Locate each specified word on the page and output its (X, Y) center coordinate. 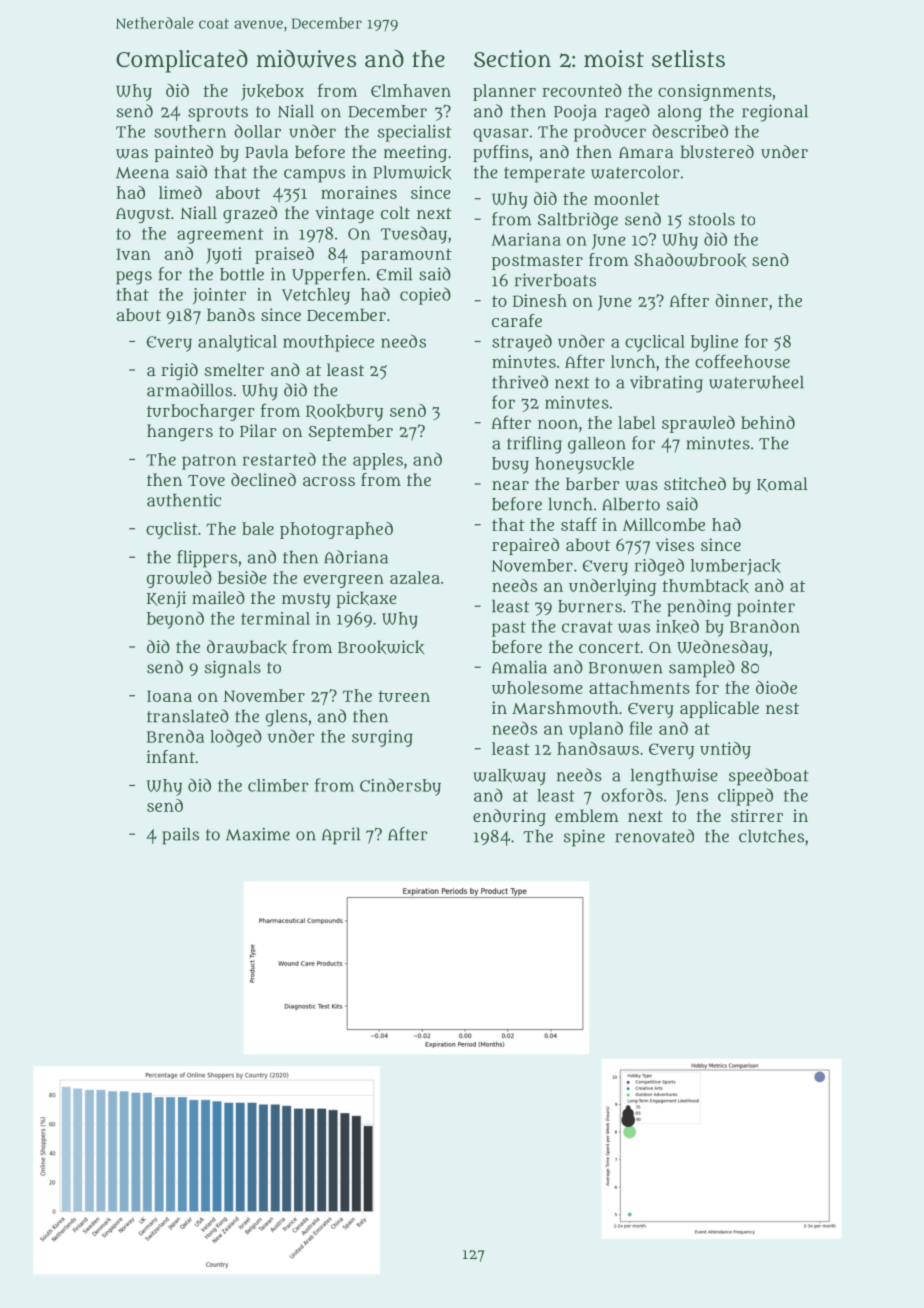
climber (278, 785)
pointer (766, 608)
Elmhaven (411, 90)
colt (395, 212)
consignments (715, 92)
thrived (520, 382)
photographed (336, 530)
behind (768, 422)
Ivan (134, 254)
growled (179, 579)
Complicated (182, 61)
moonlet (627, 198)
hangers (180, 432)
